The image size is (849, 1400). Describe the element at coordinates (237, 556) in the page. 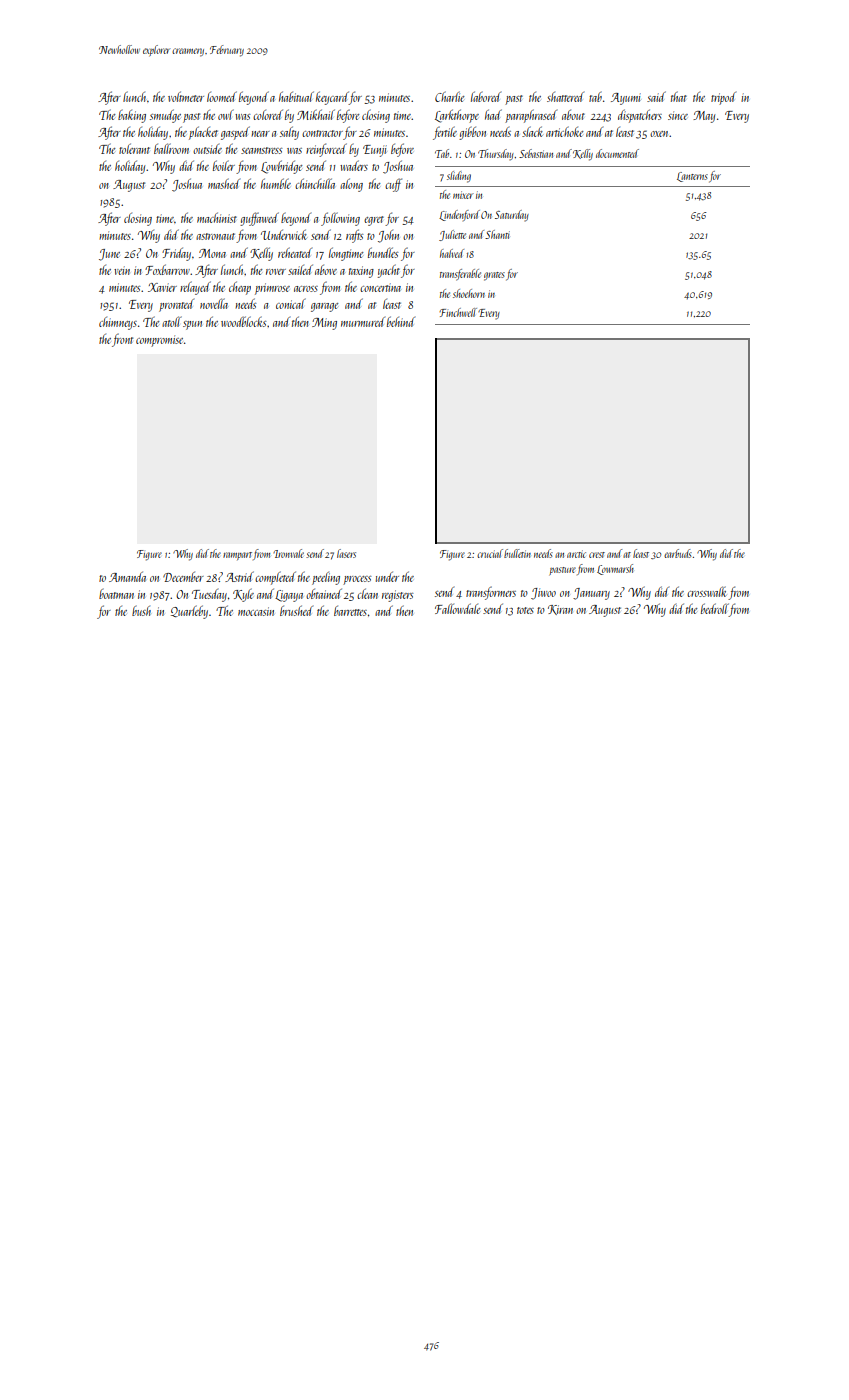

I see `rampart` at that location.
